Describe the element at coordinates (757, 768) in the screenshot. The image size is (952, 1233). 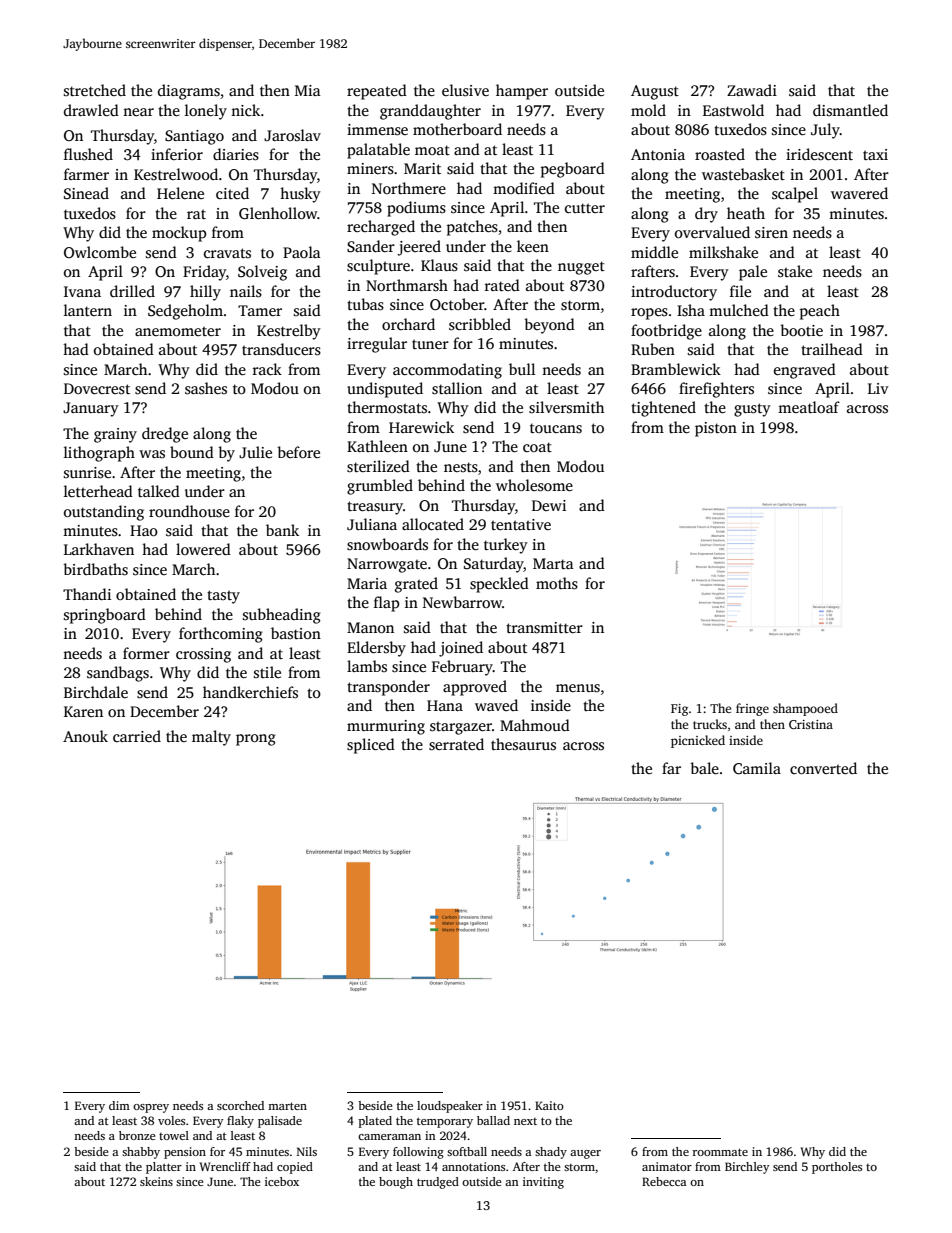
I see `Camila` at that location.
